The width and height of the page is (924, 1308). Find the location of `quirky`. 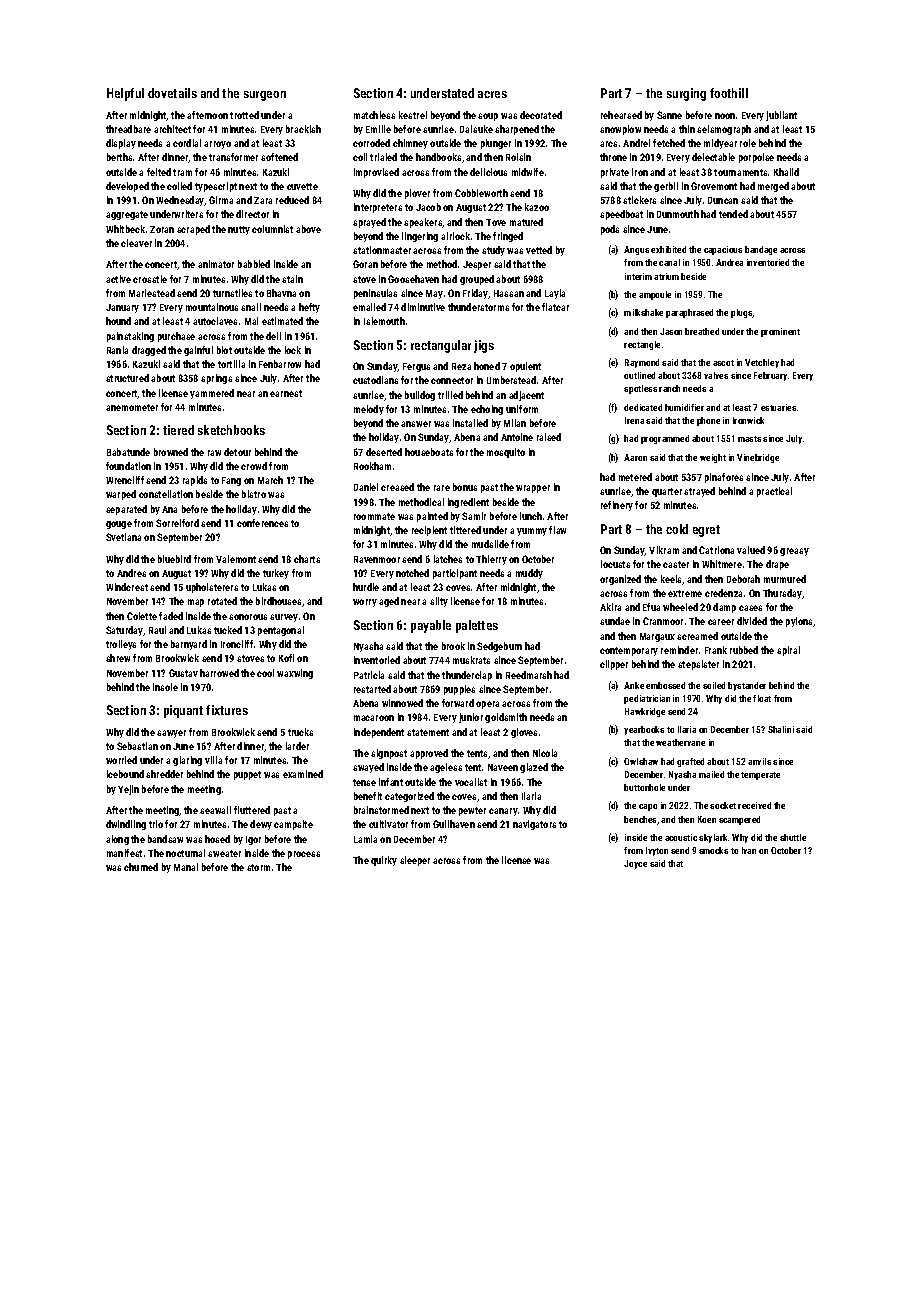

quirky is located at coordinates (384, 861).
